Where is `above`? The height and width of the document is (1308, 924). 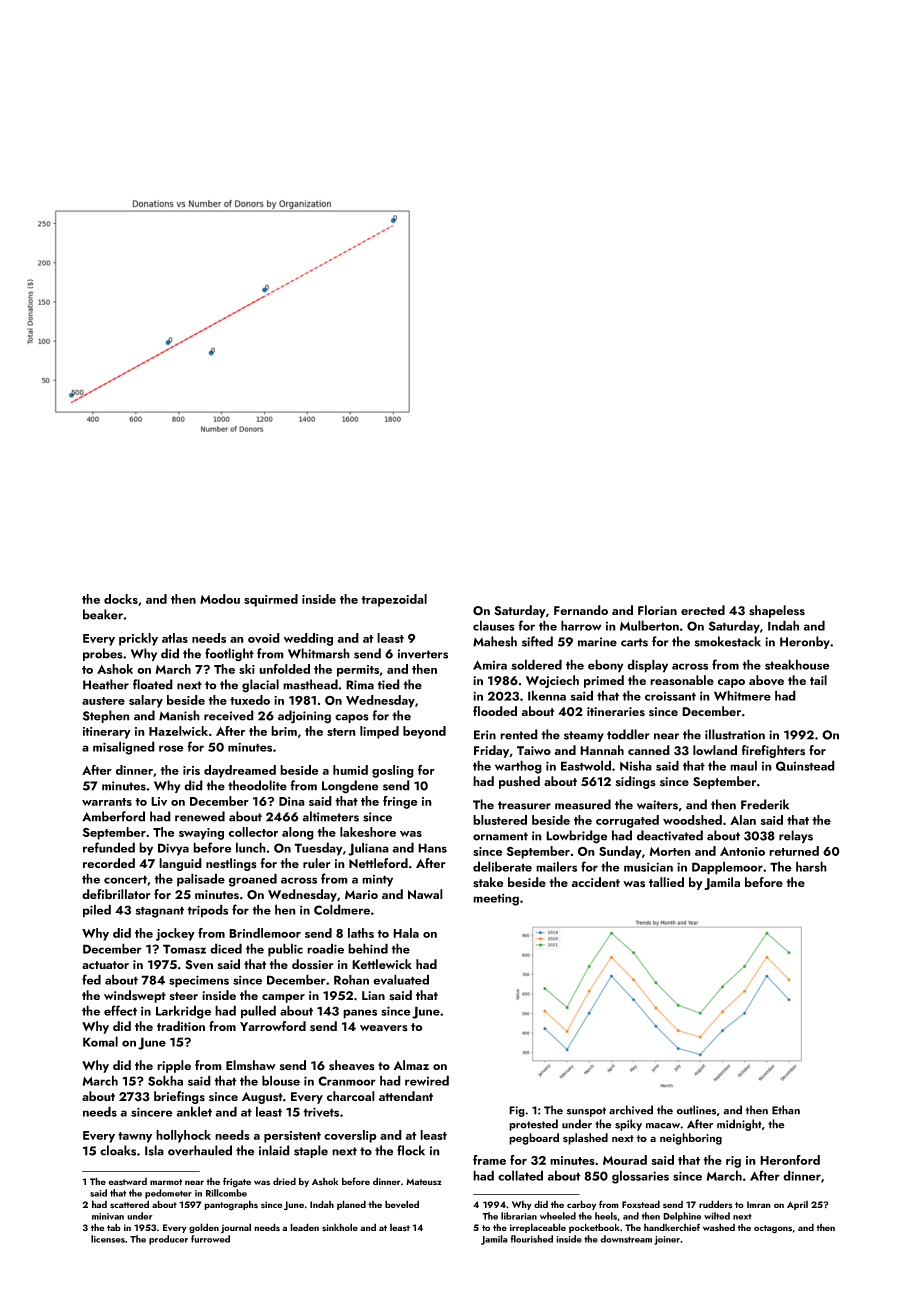
above is located at coordinates (766, 680).
